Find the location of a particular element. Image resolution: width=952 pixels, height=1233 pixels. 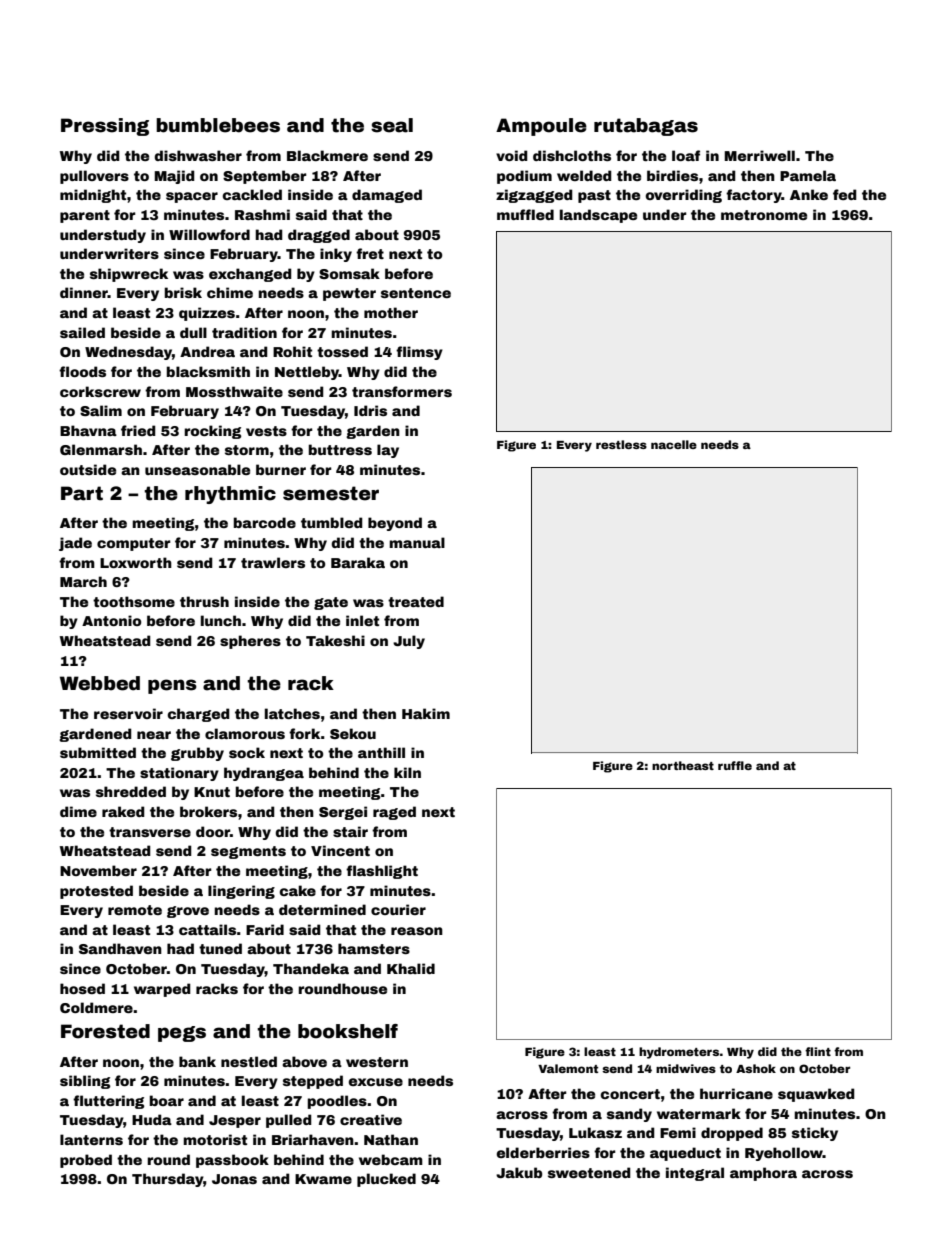

flimsy is located at coordinates (419, 353).
